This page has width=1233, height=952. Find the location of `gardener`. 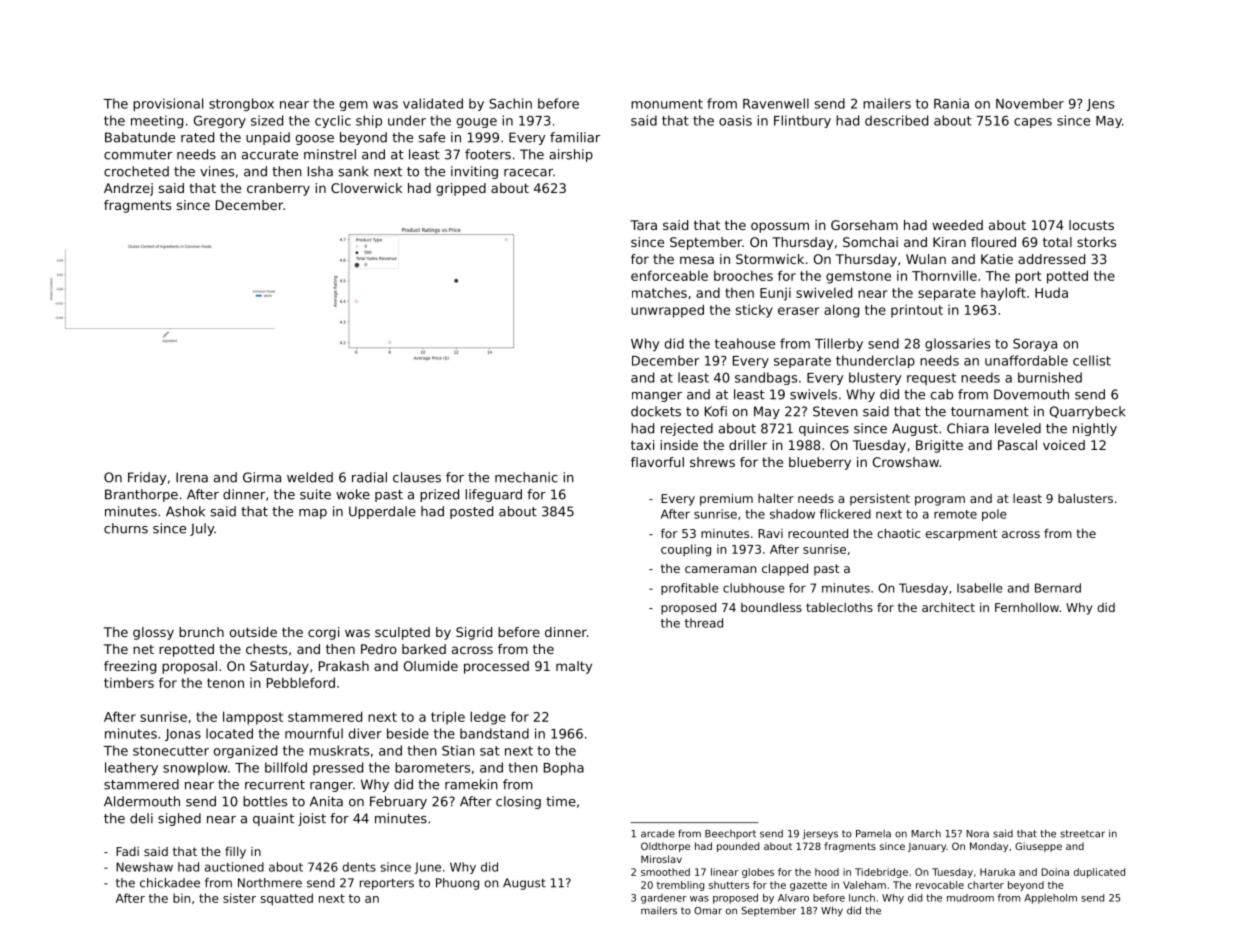

gardener is located at coordinates (664, 899).
